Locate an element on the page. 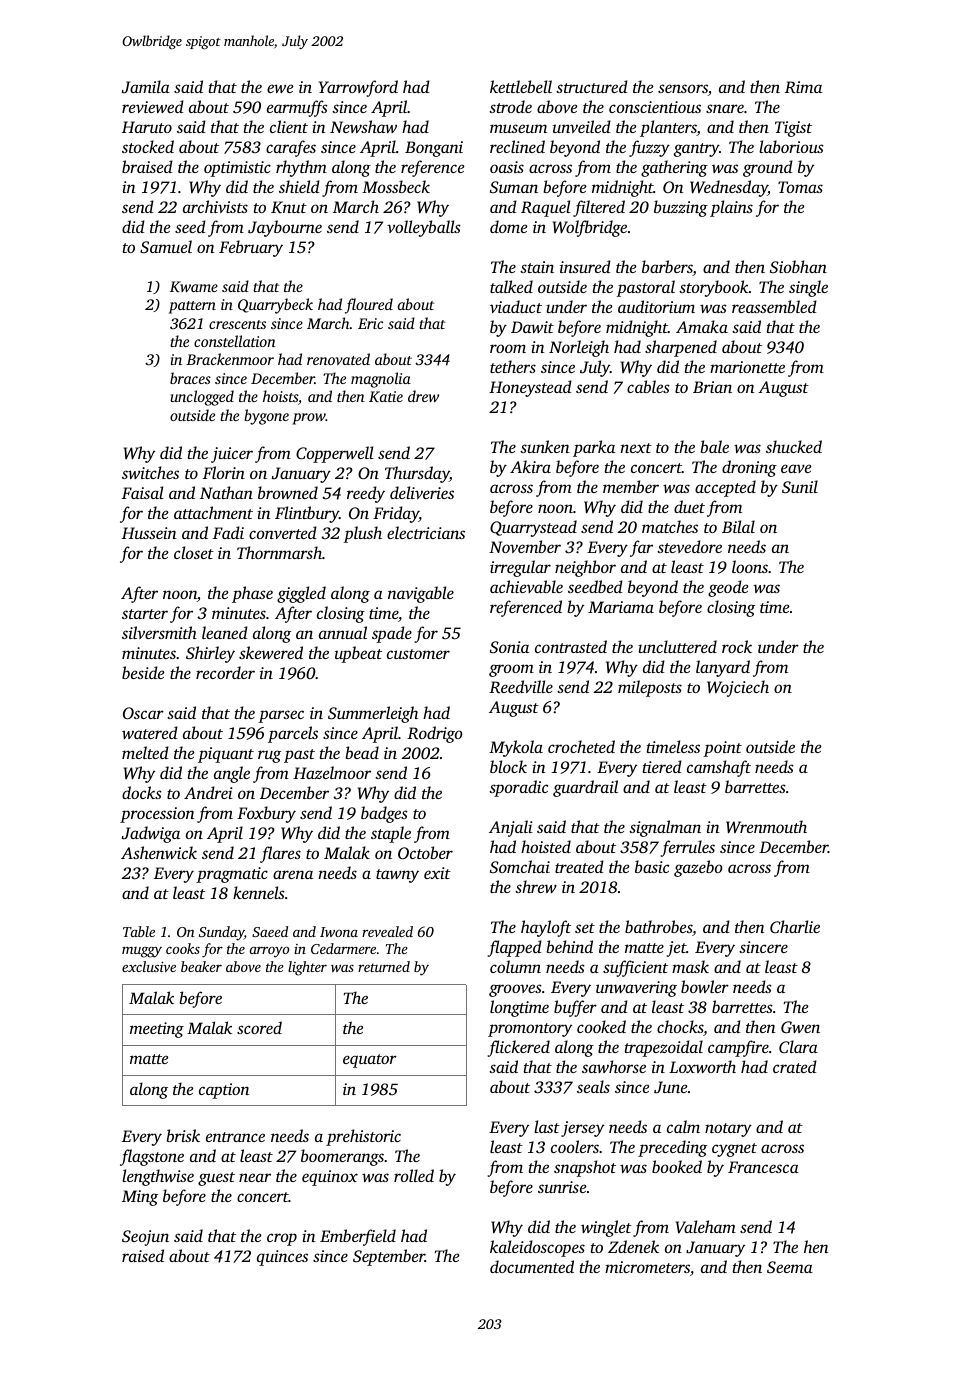 The image size is (956, 1385). guardrail is located at coordinates (585, 788).
